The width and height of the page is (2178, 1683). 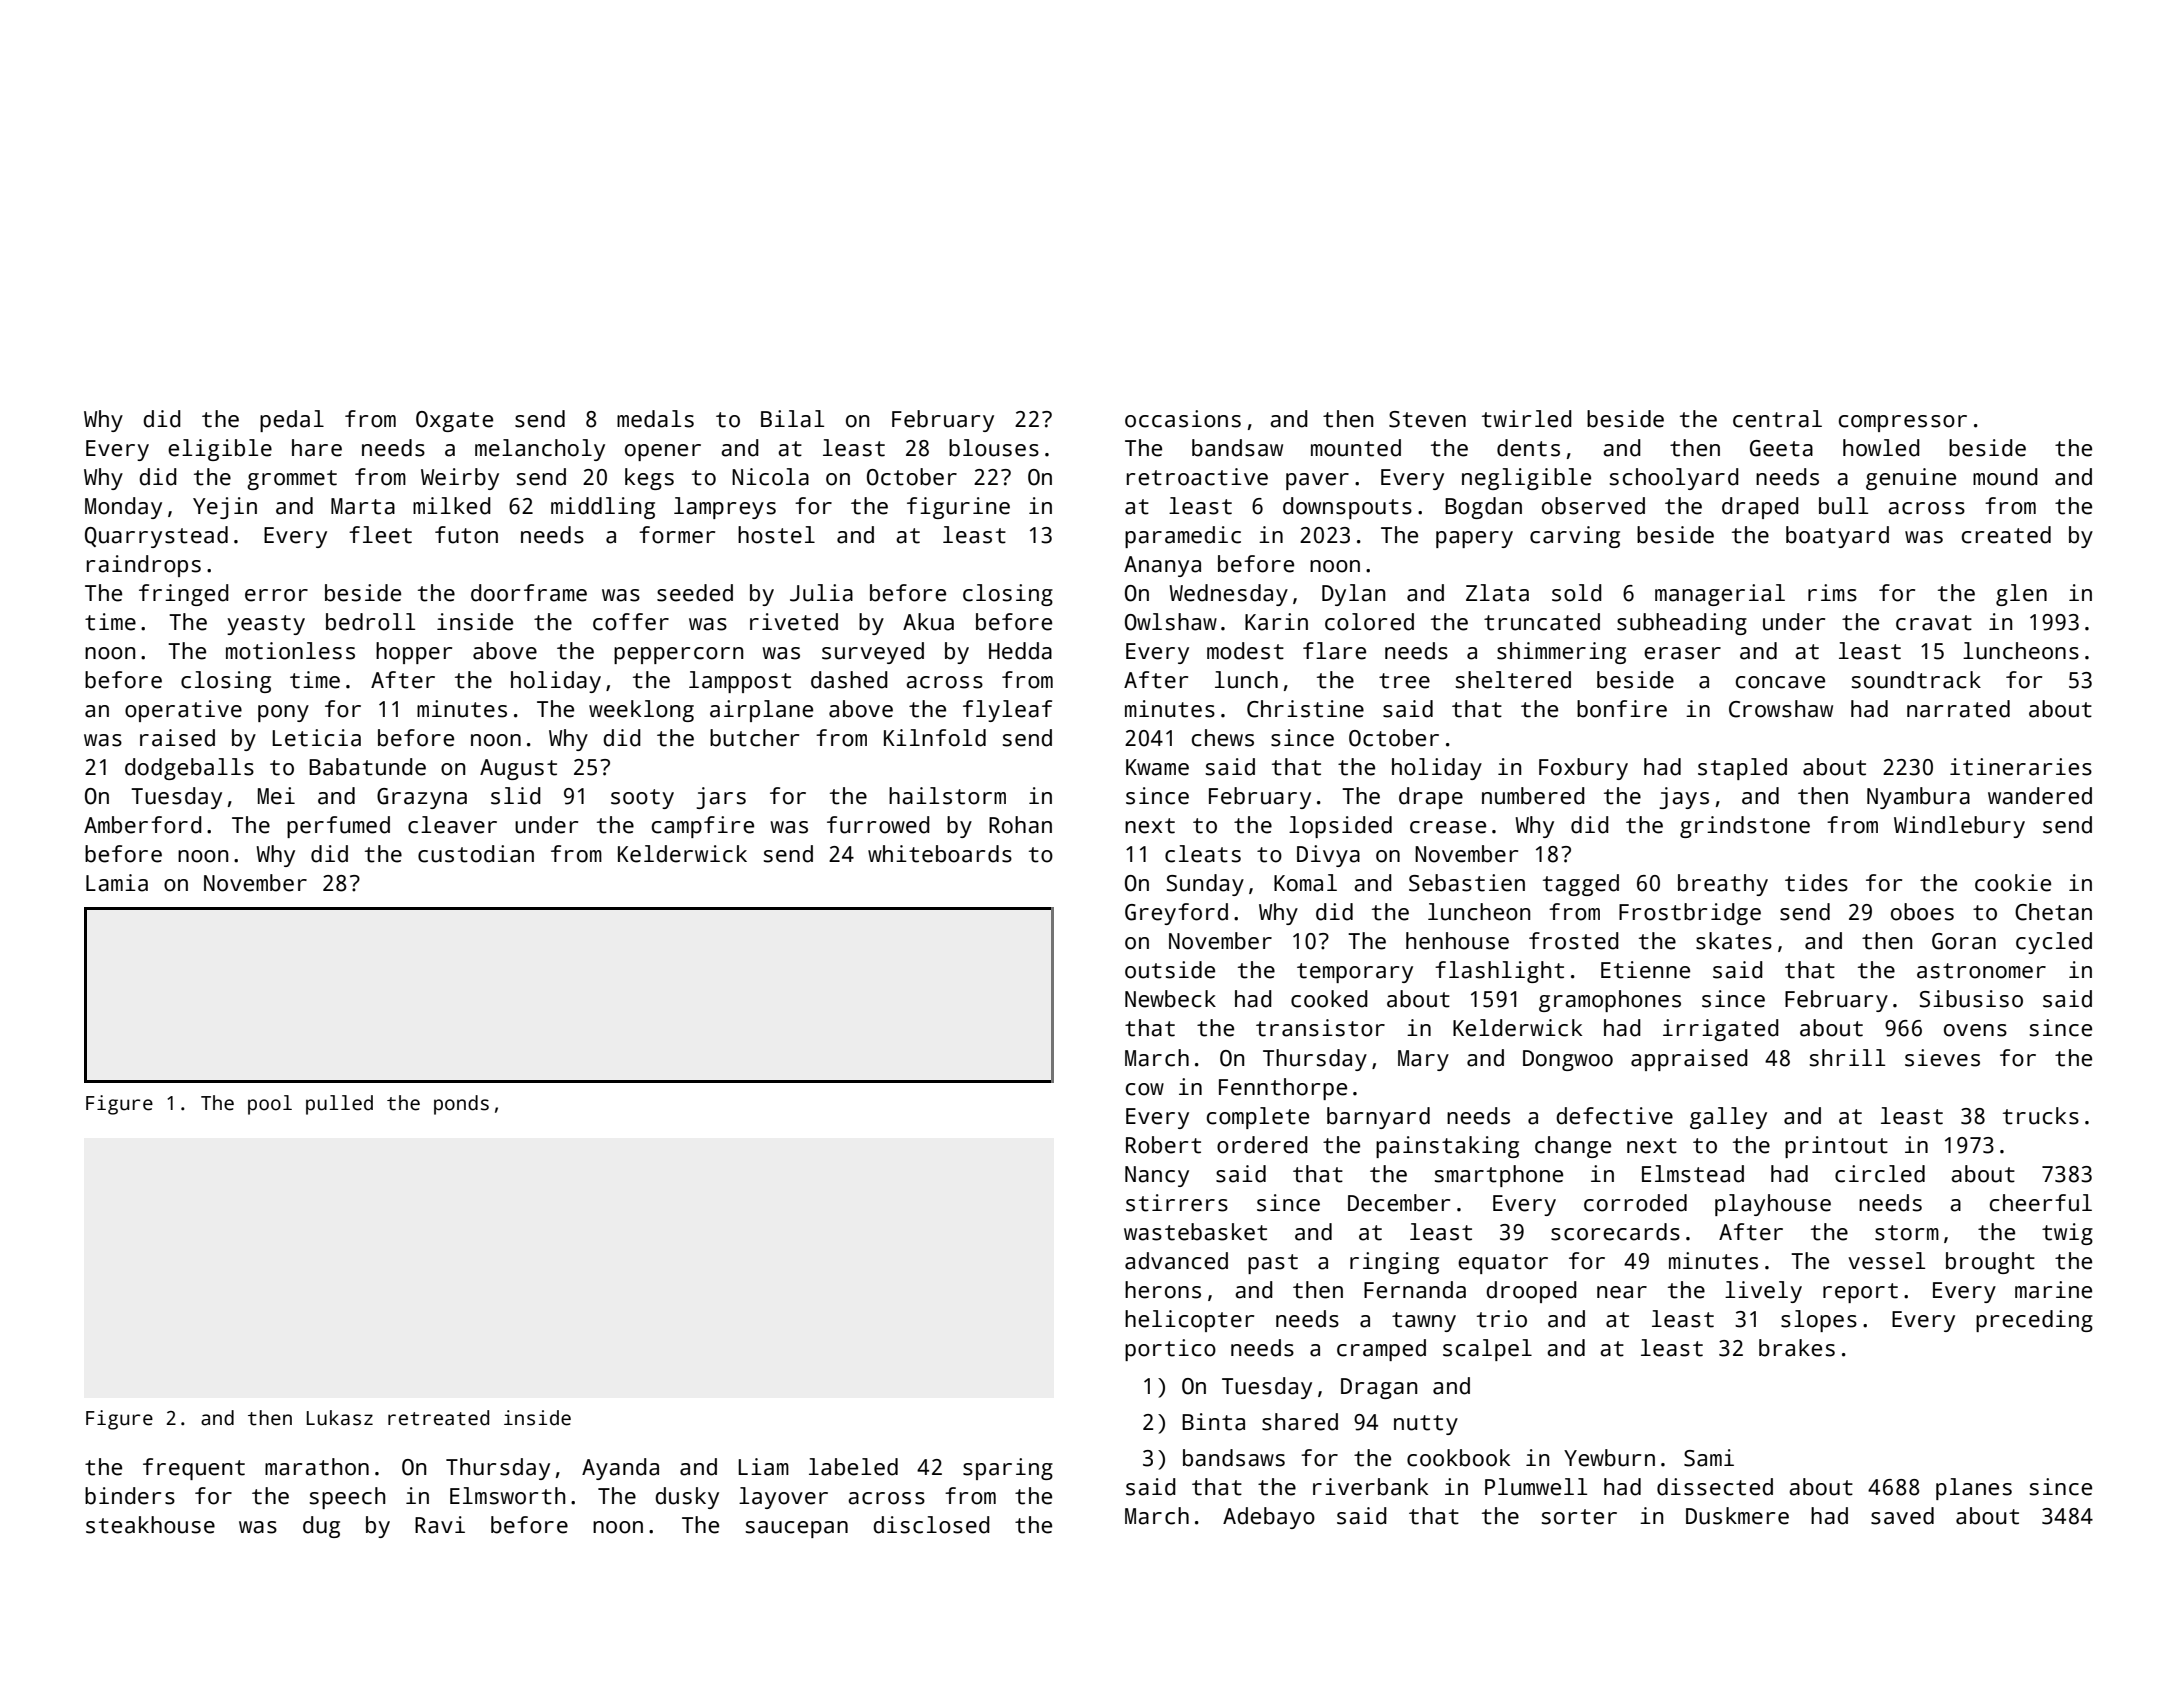 What do you see at coordinates (270, 1105) in the page?
I see `pool` at bounding box center [270, 1105].
